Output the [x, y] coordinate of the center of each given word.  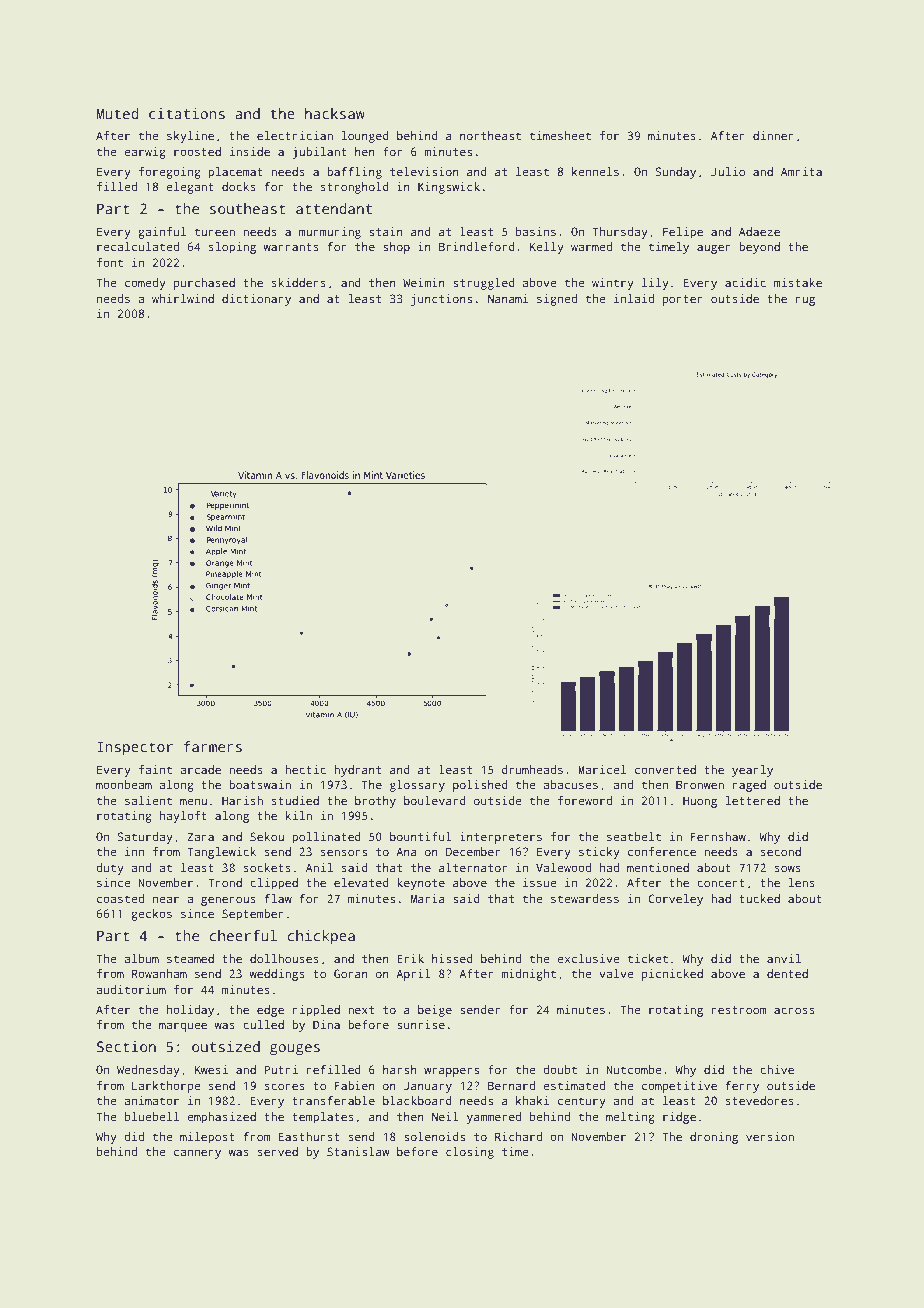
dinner [773, 135]
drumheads [532, 769]
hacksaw [335, 113]
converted [665, 769]
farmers [213, 746]
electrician [295, 135]
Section [126, 1046]
